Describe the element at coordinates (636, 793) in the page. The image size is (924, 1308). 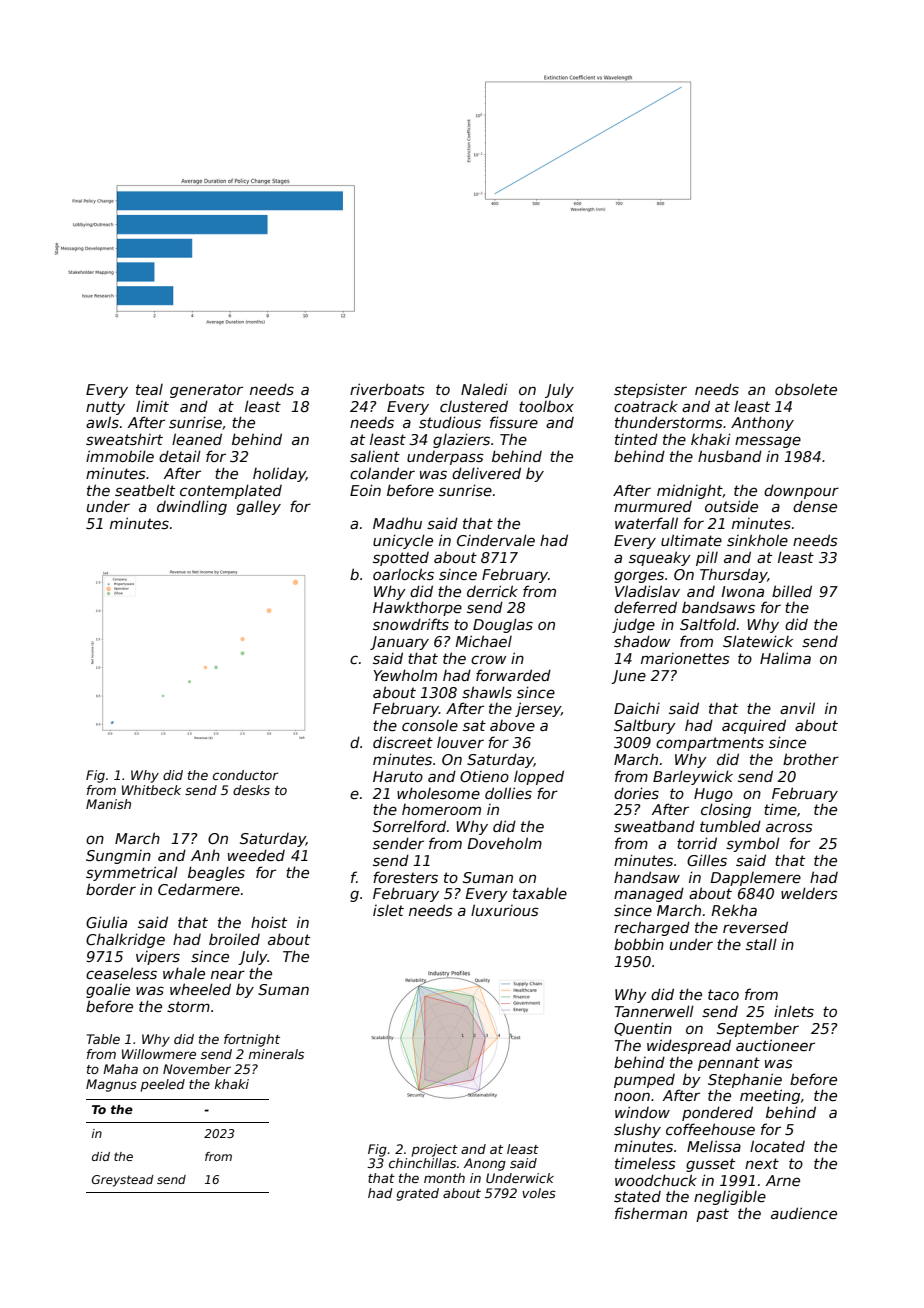
I see `dories` at that location.
